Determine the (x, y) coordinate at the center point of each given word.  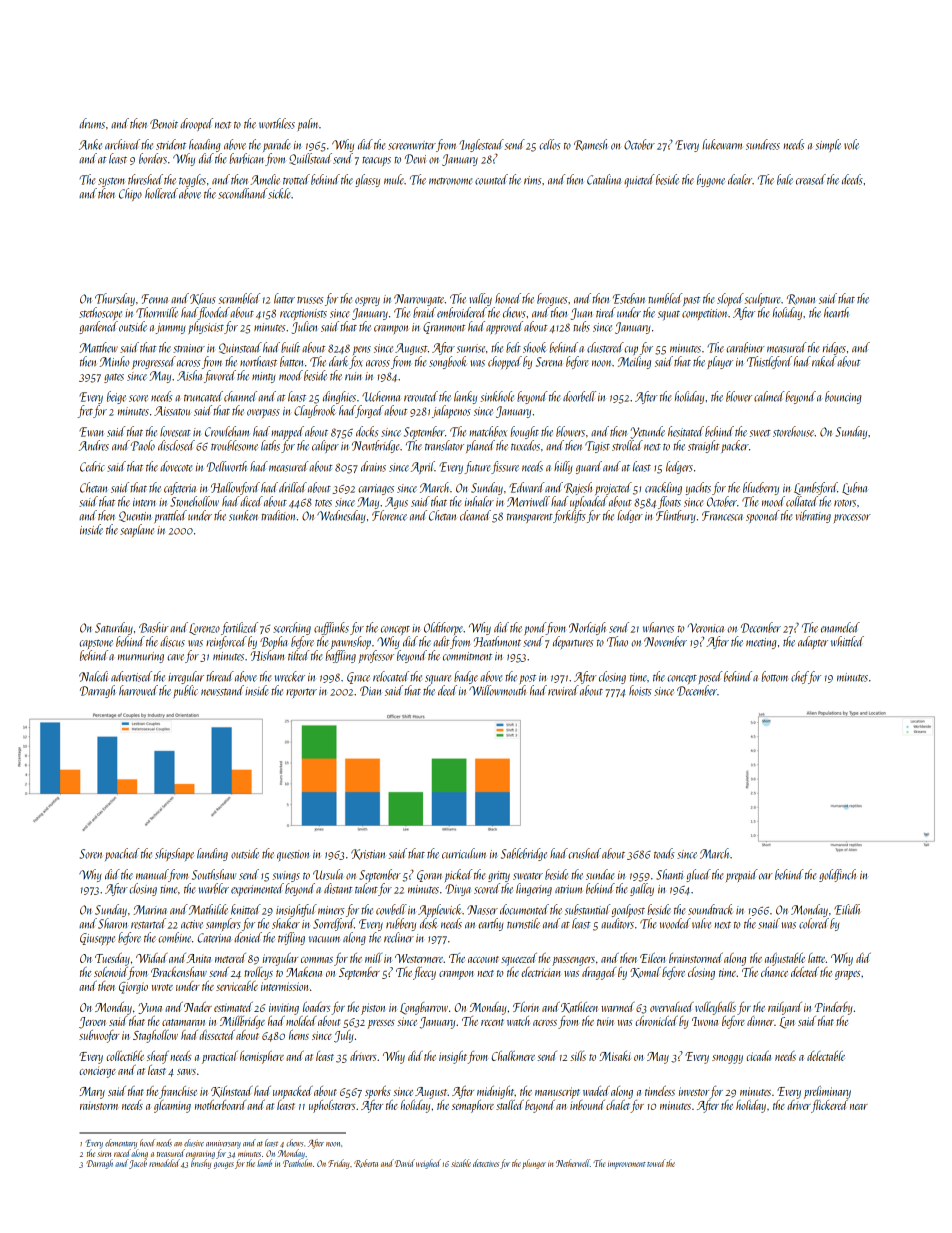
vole (851, 144)
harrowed (138, 690)
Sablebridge (524, 854)
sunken (243, 515)
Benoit (164, 124)
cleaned (475, 515)
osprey (367, 301)
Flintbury (675, 516)
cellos (549, 144)
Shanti (669, 874)
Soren (91, 854)
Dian (370, 691)
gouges (224, 1165)
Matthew (98, 347)
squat (669, 315)
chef (799, 677)
